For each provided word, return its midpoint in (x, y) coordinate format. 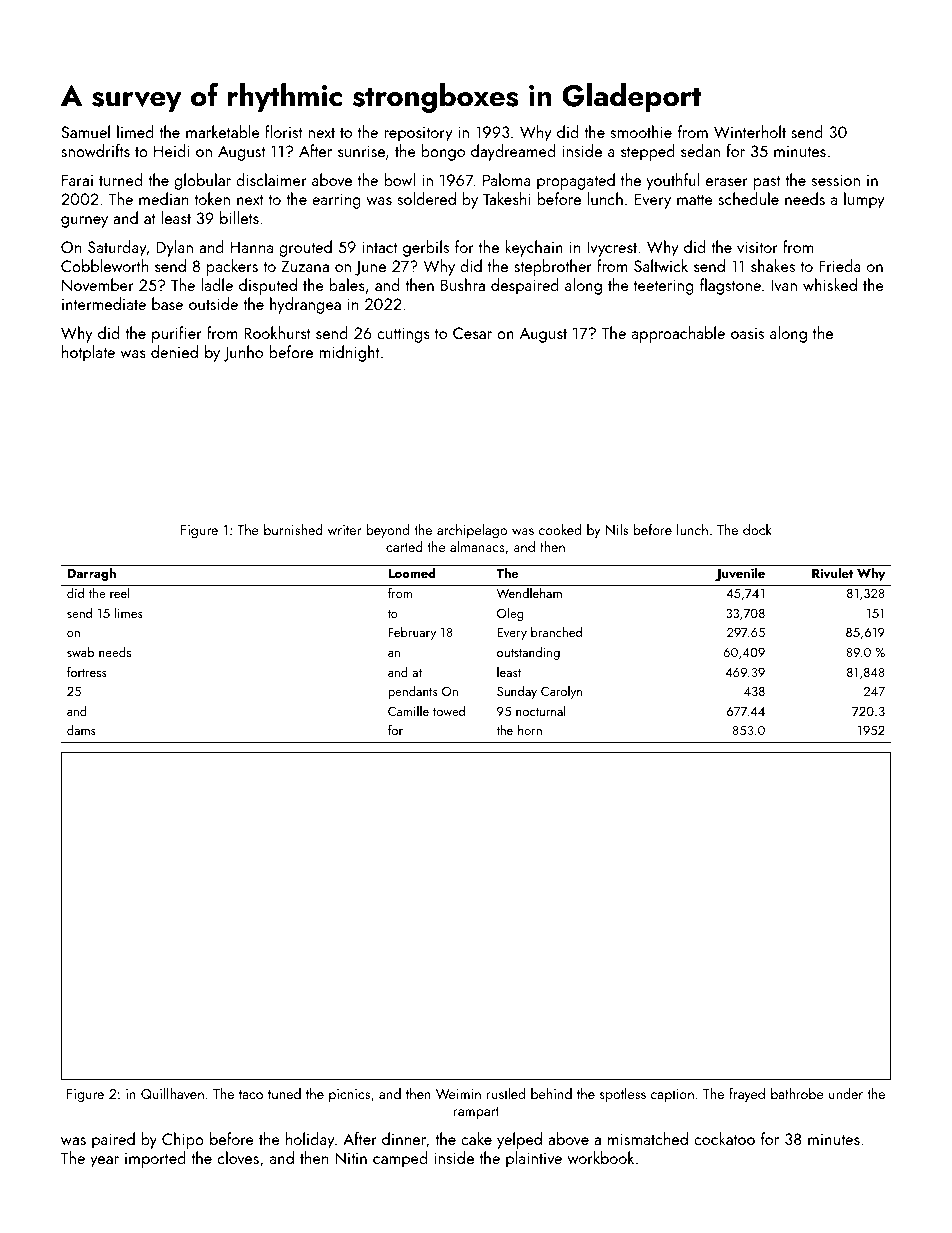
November (97, 284)
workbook (601, 1157)
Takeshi (506, 198)
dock (757, 529)
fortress (87, 671)
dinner (404, 1138)
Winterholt (750, 131)
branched (556, 632)
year (104, 1162)
